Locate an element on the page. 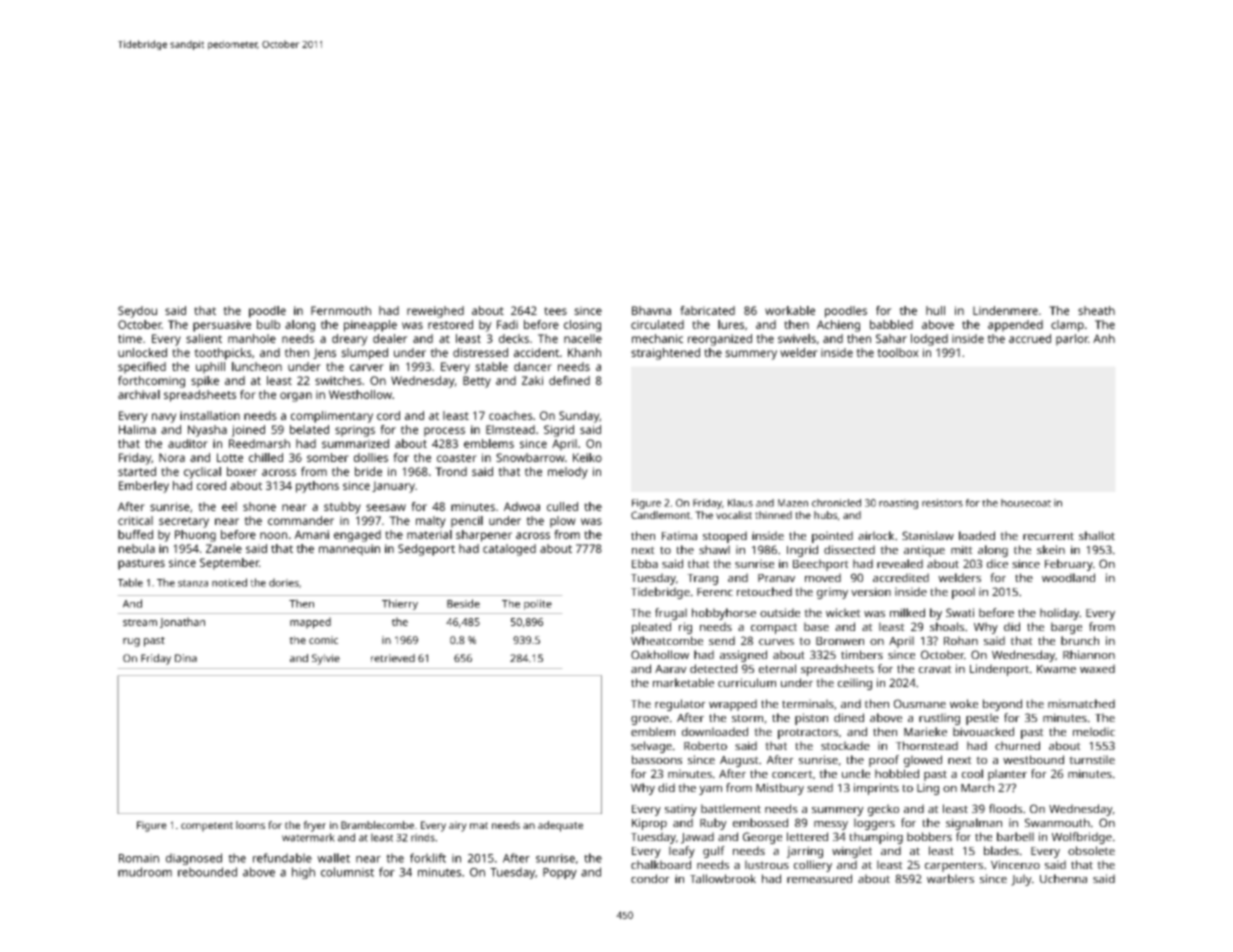 The height and width of the image is (952, 1233). accredited is located at coordinates (901, 577).
